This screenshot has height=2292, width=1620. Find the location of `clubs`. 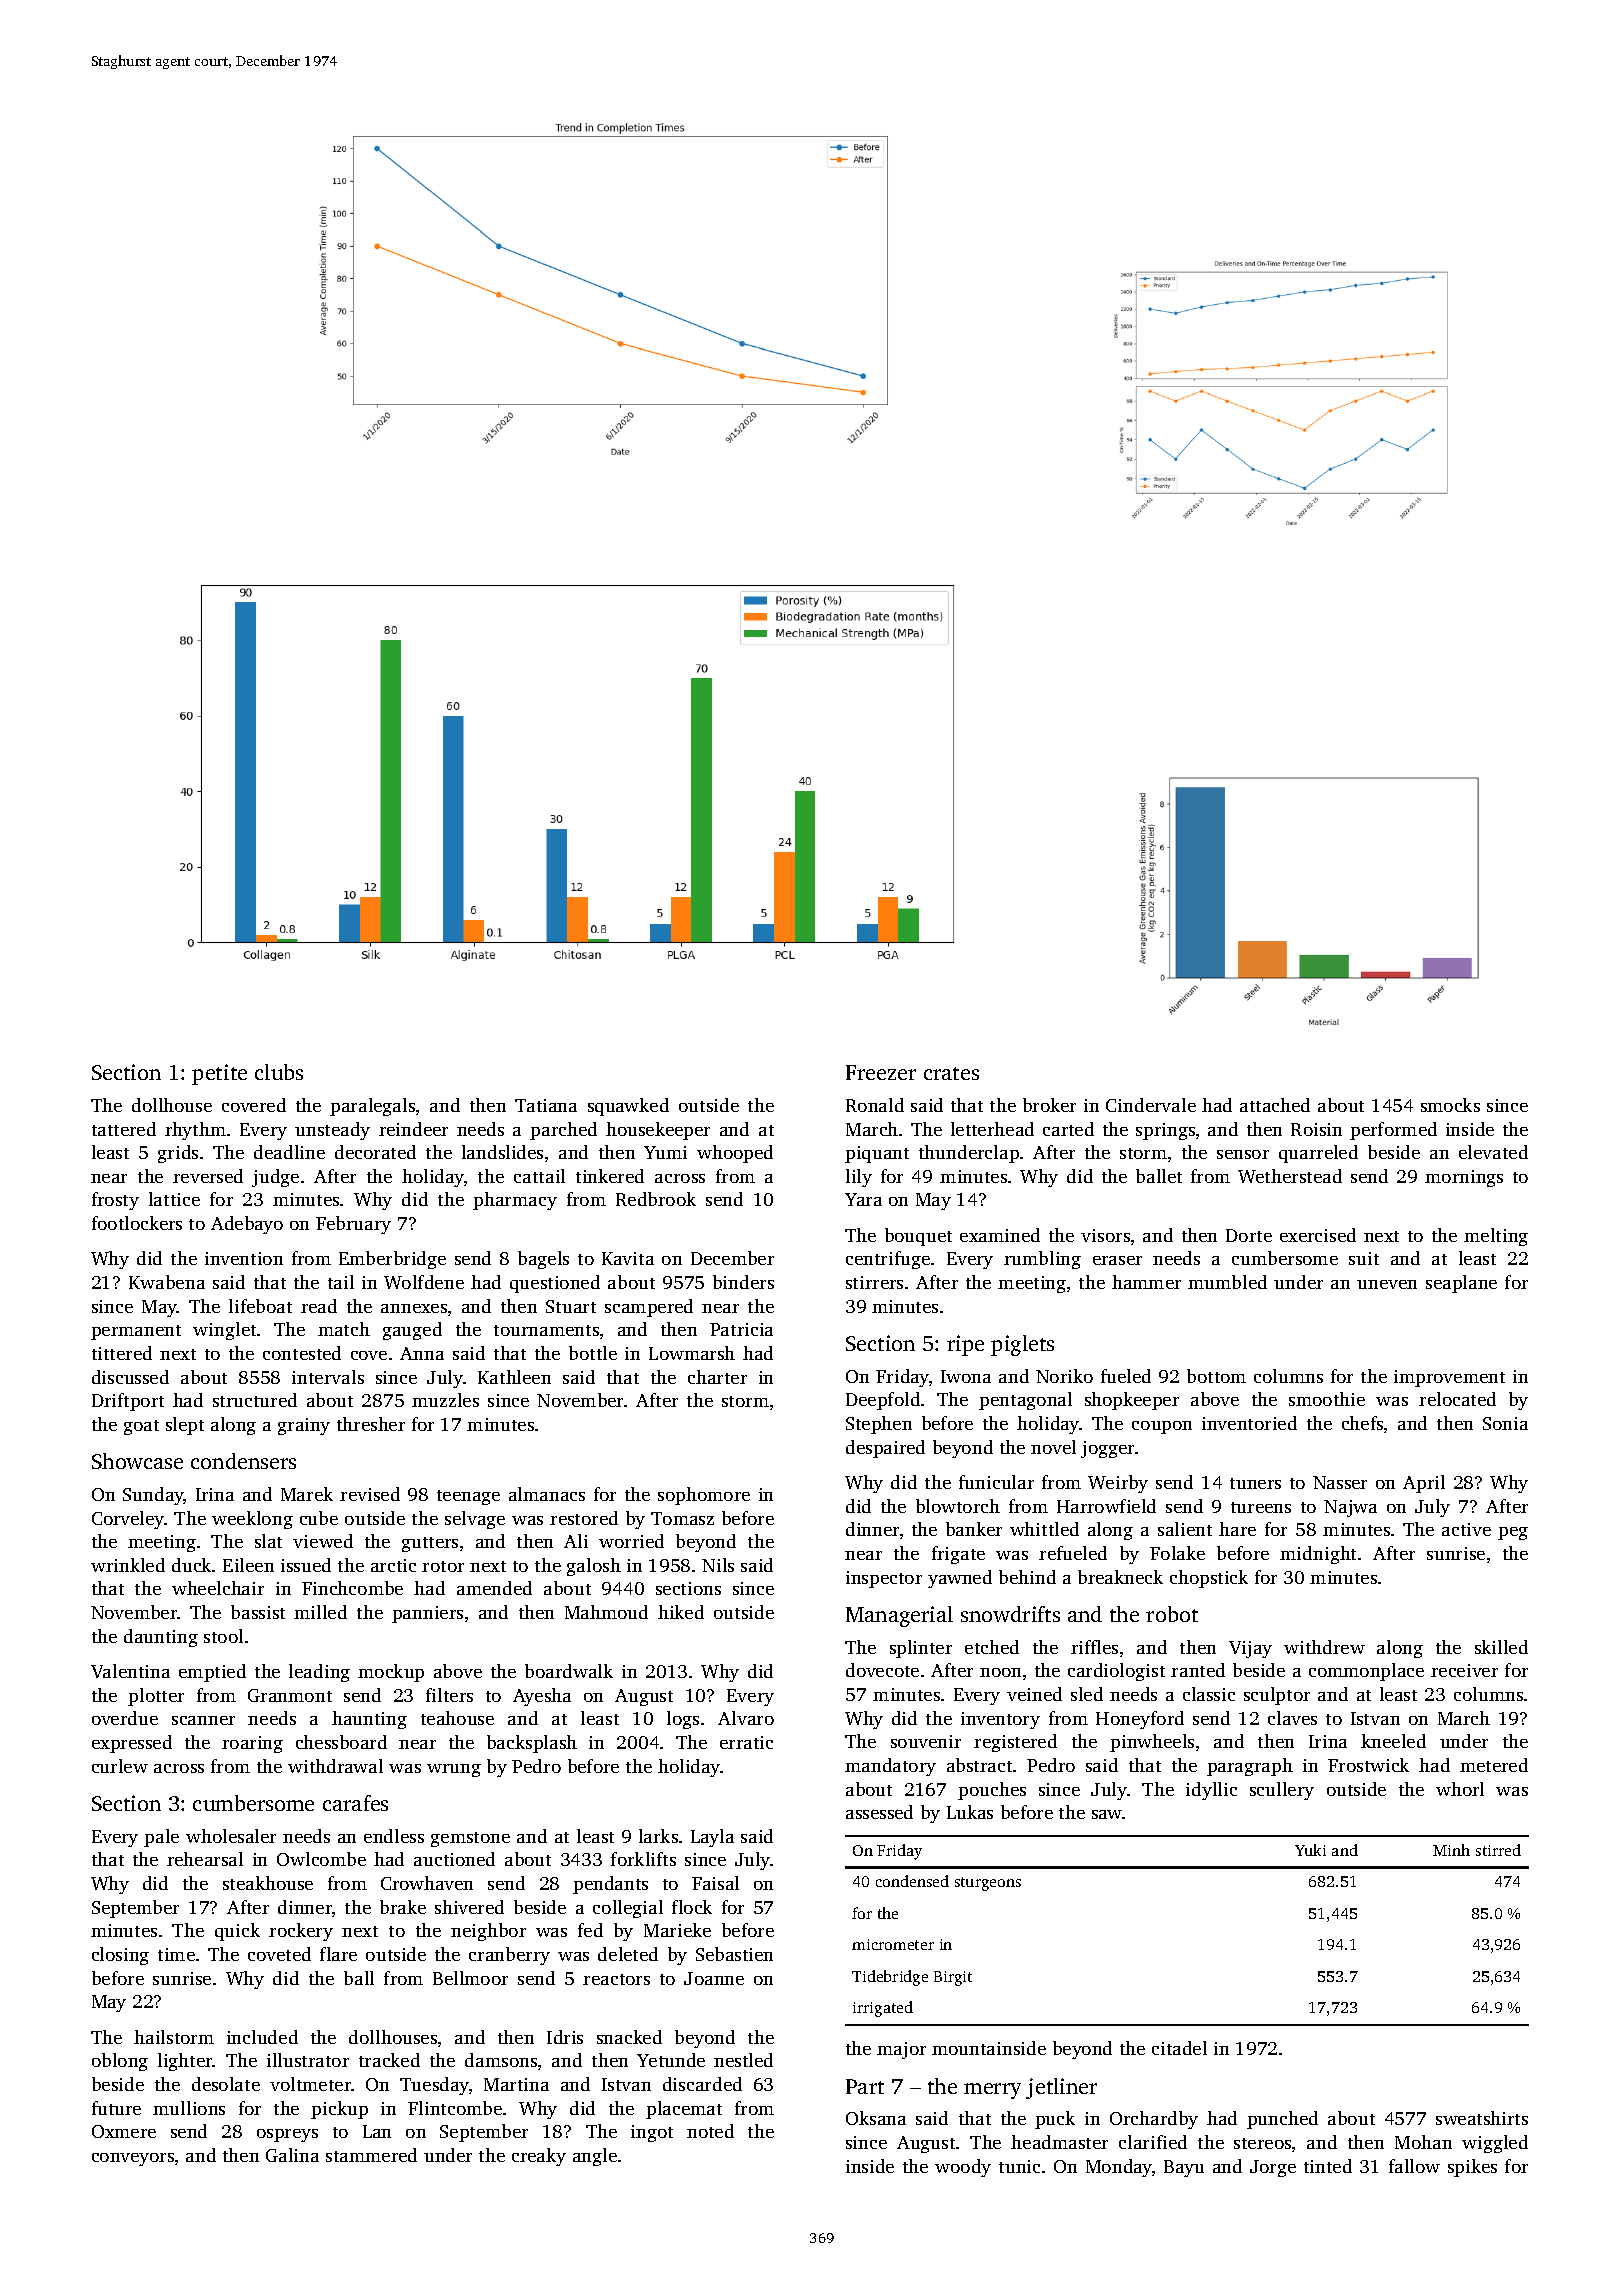

clubs is located at coordinates (279, 1072).
